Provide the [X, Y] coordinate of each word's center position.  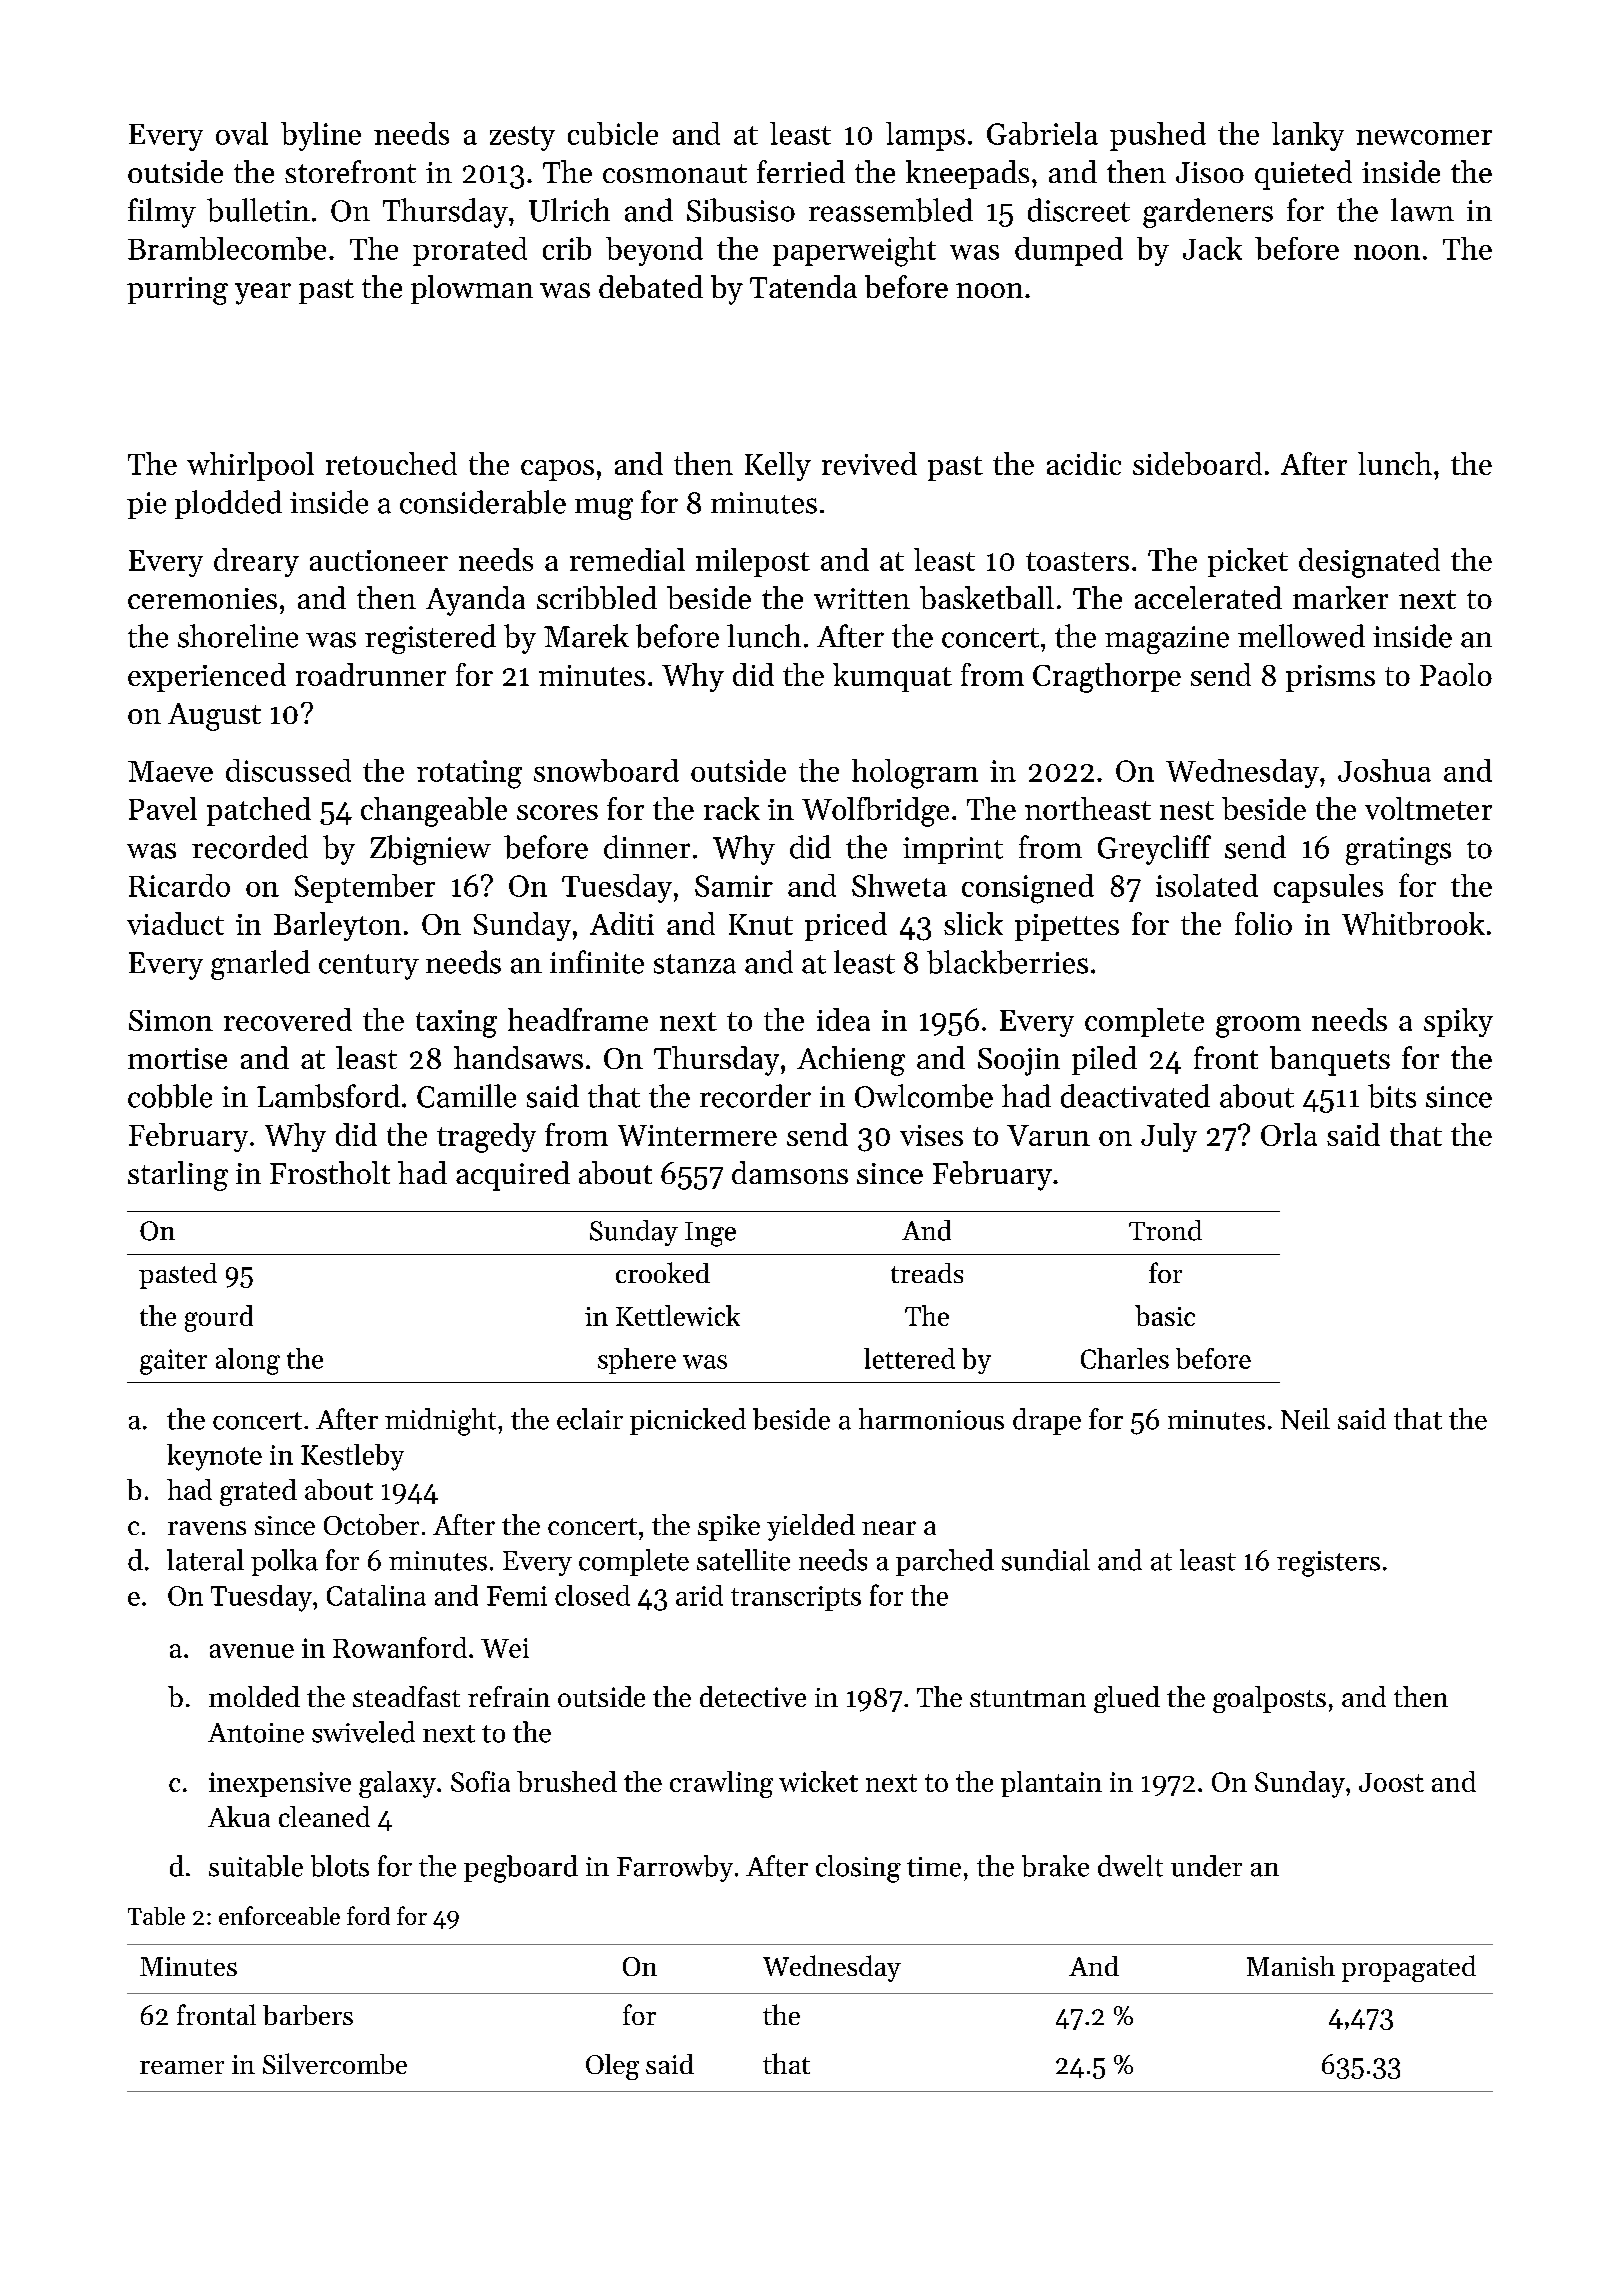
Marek [586, 636]
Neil [1305, 1419]
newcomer [1424, 137]
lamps [925, 136]
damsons [790, 1172]
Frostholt [330, 1172]
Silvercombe [335, 2063]
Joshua [1384, 770]
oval [242, 133]
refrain [509, 1696]
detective [753, 1696]
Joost [1391, 1782]
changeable [434, 812]
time [934, 1867]
